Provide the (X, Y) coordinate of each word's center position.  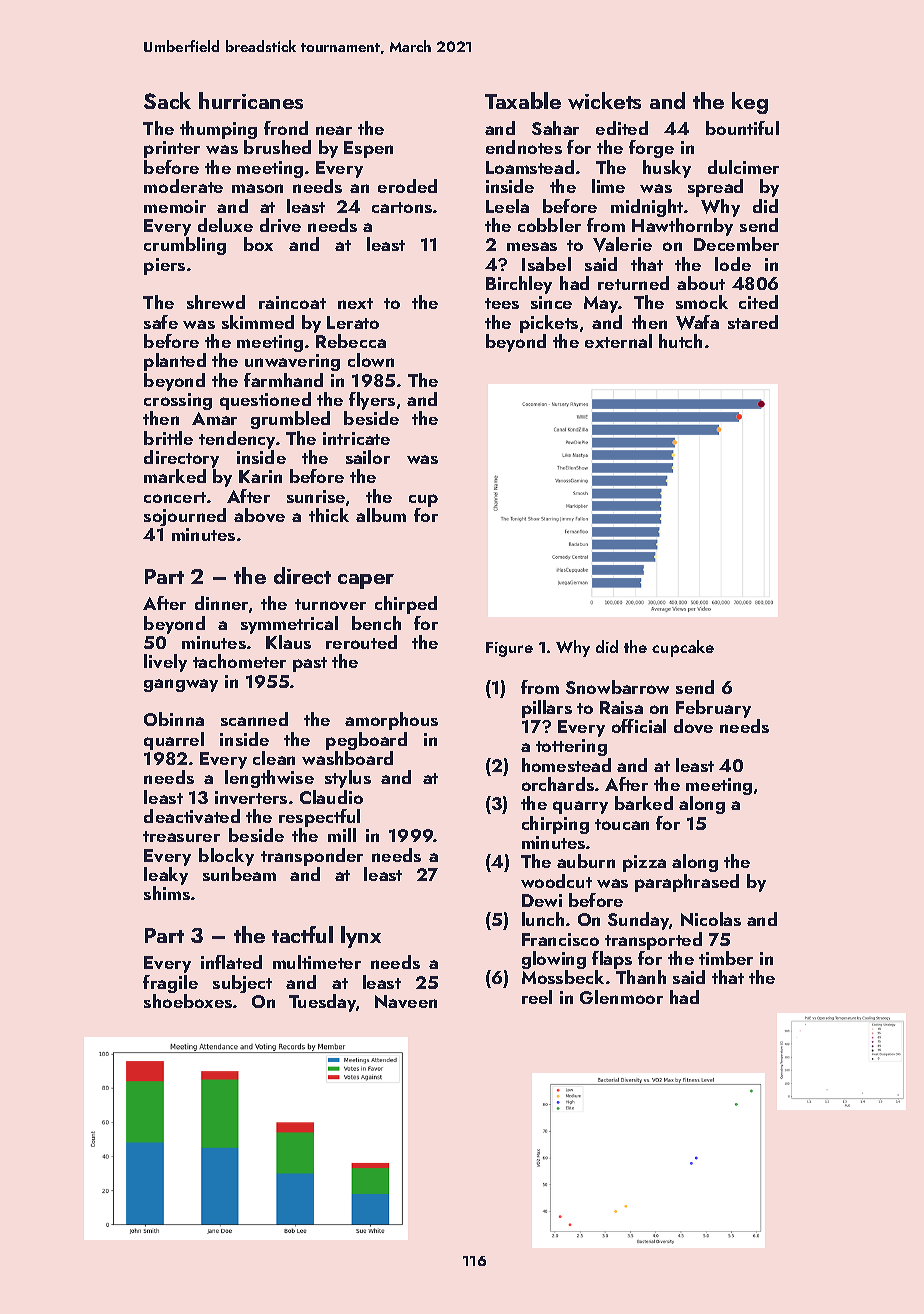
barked (644, 803)
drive (280, 225)
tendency (237, 440)
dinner (221, 603)
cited (758, 302)
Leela (507, 206)
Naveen (406, 1001)
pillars (547, 709)
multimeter (317, 962)
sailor (368, 457)
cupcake (683, 648)
